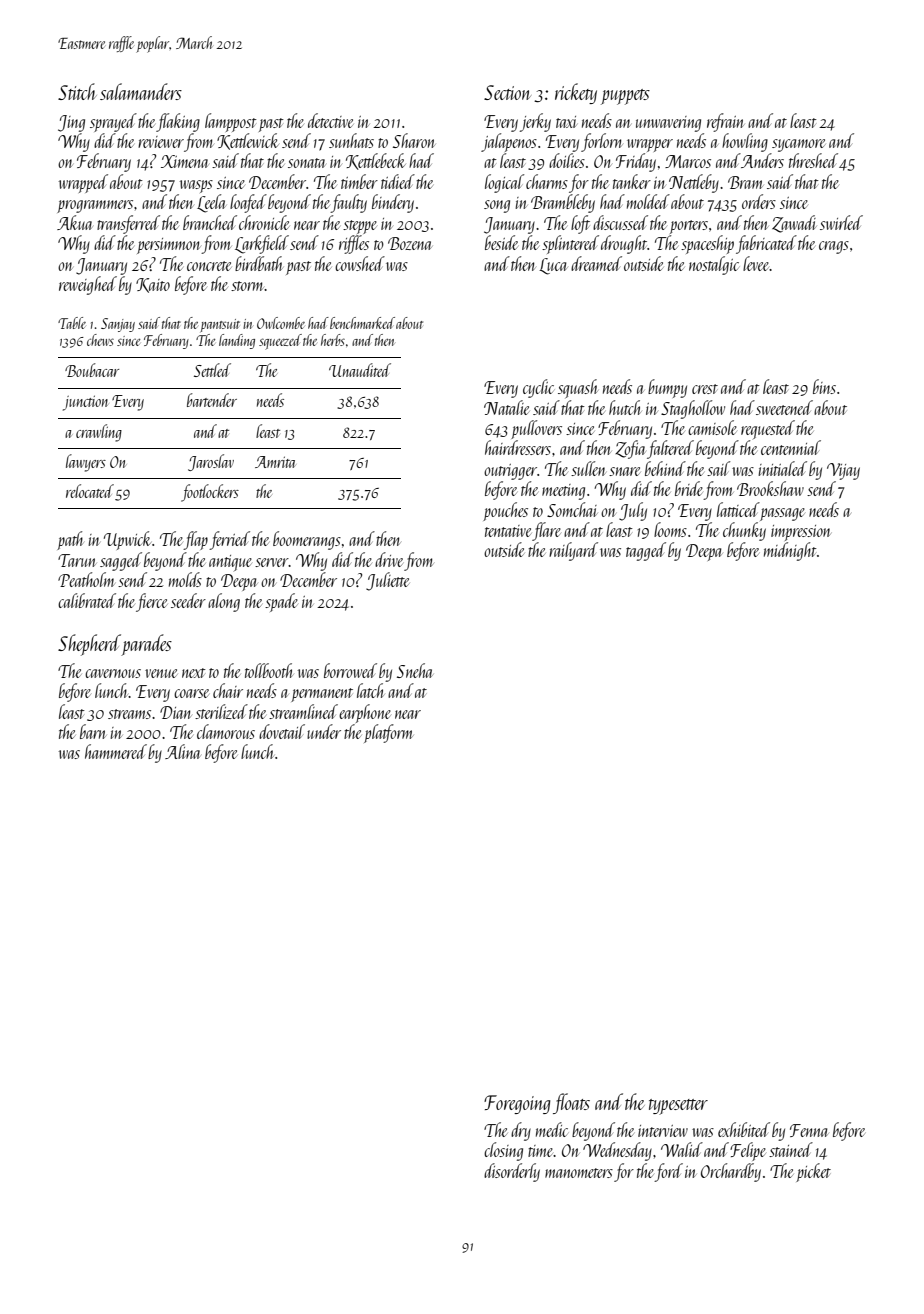 The image size is (924, 1314). I want to click on Fenna, so click(809, 1130).
